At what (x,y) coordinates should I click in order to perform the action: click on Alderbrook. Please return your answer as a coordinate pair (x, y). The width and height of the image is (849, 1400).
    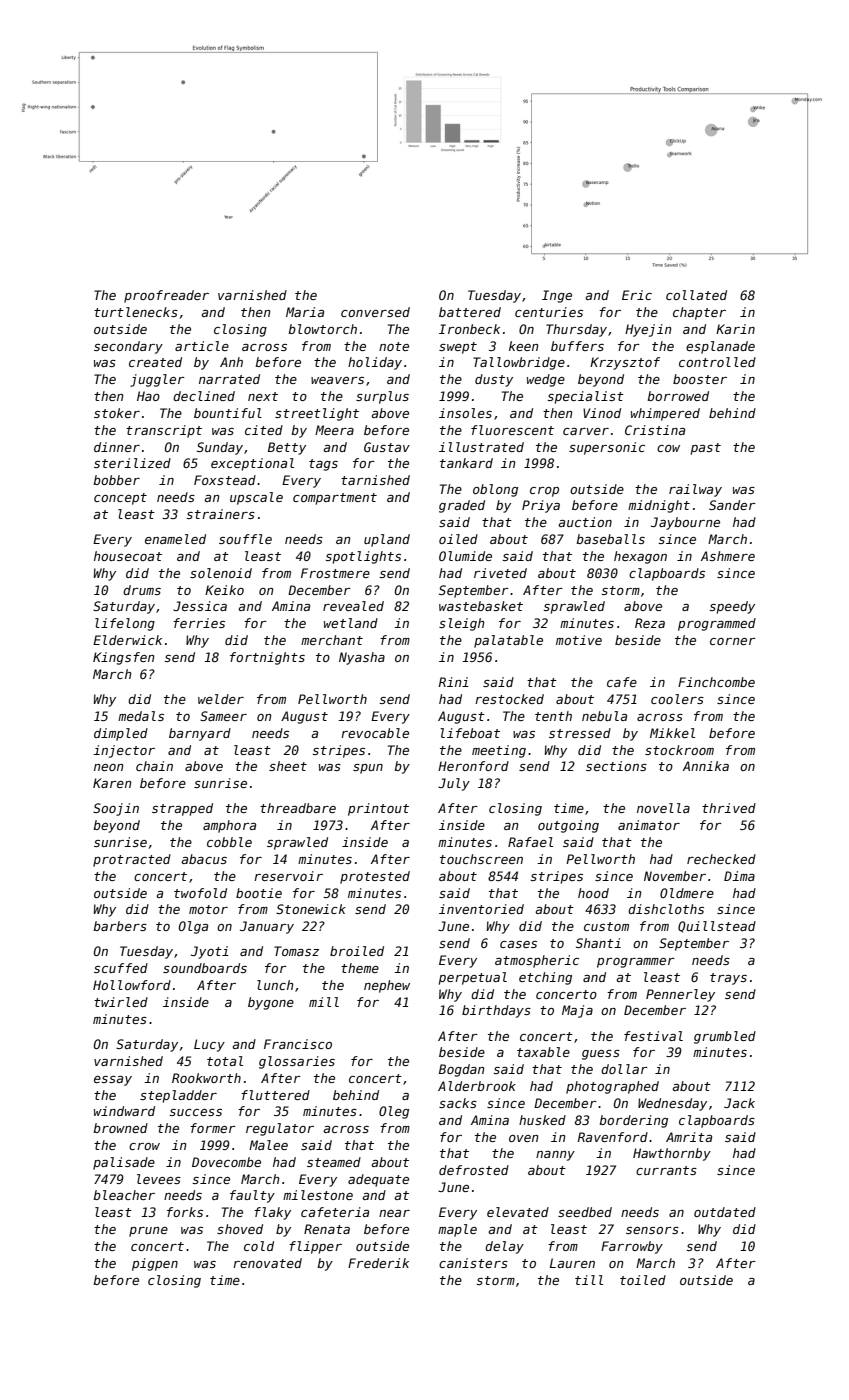
    Looking at the image, I should click on (477, 1086).
